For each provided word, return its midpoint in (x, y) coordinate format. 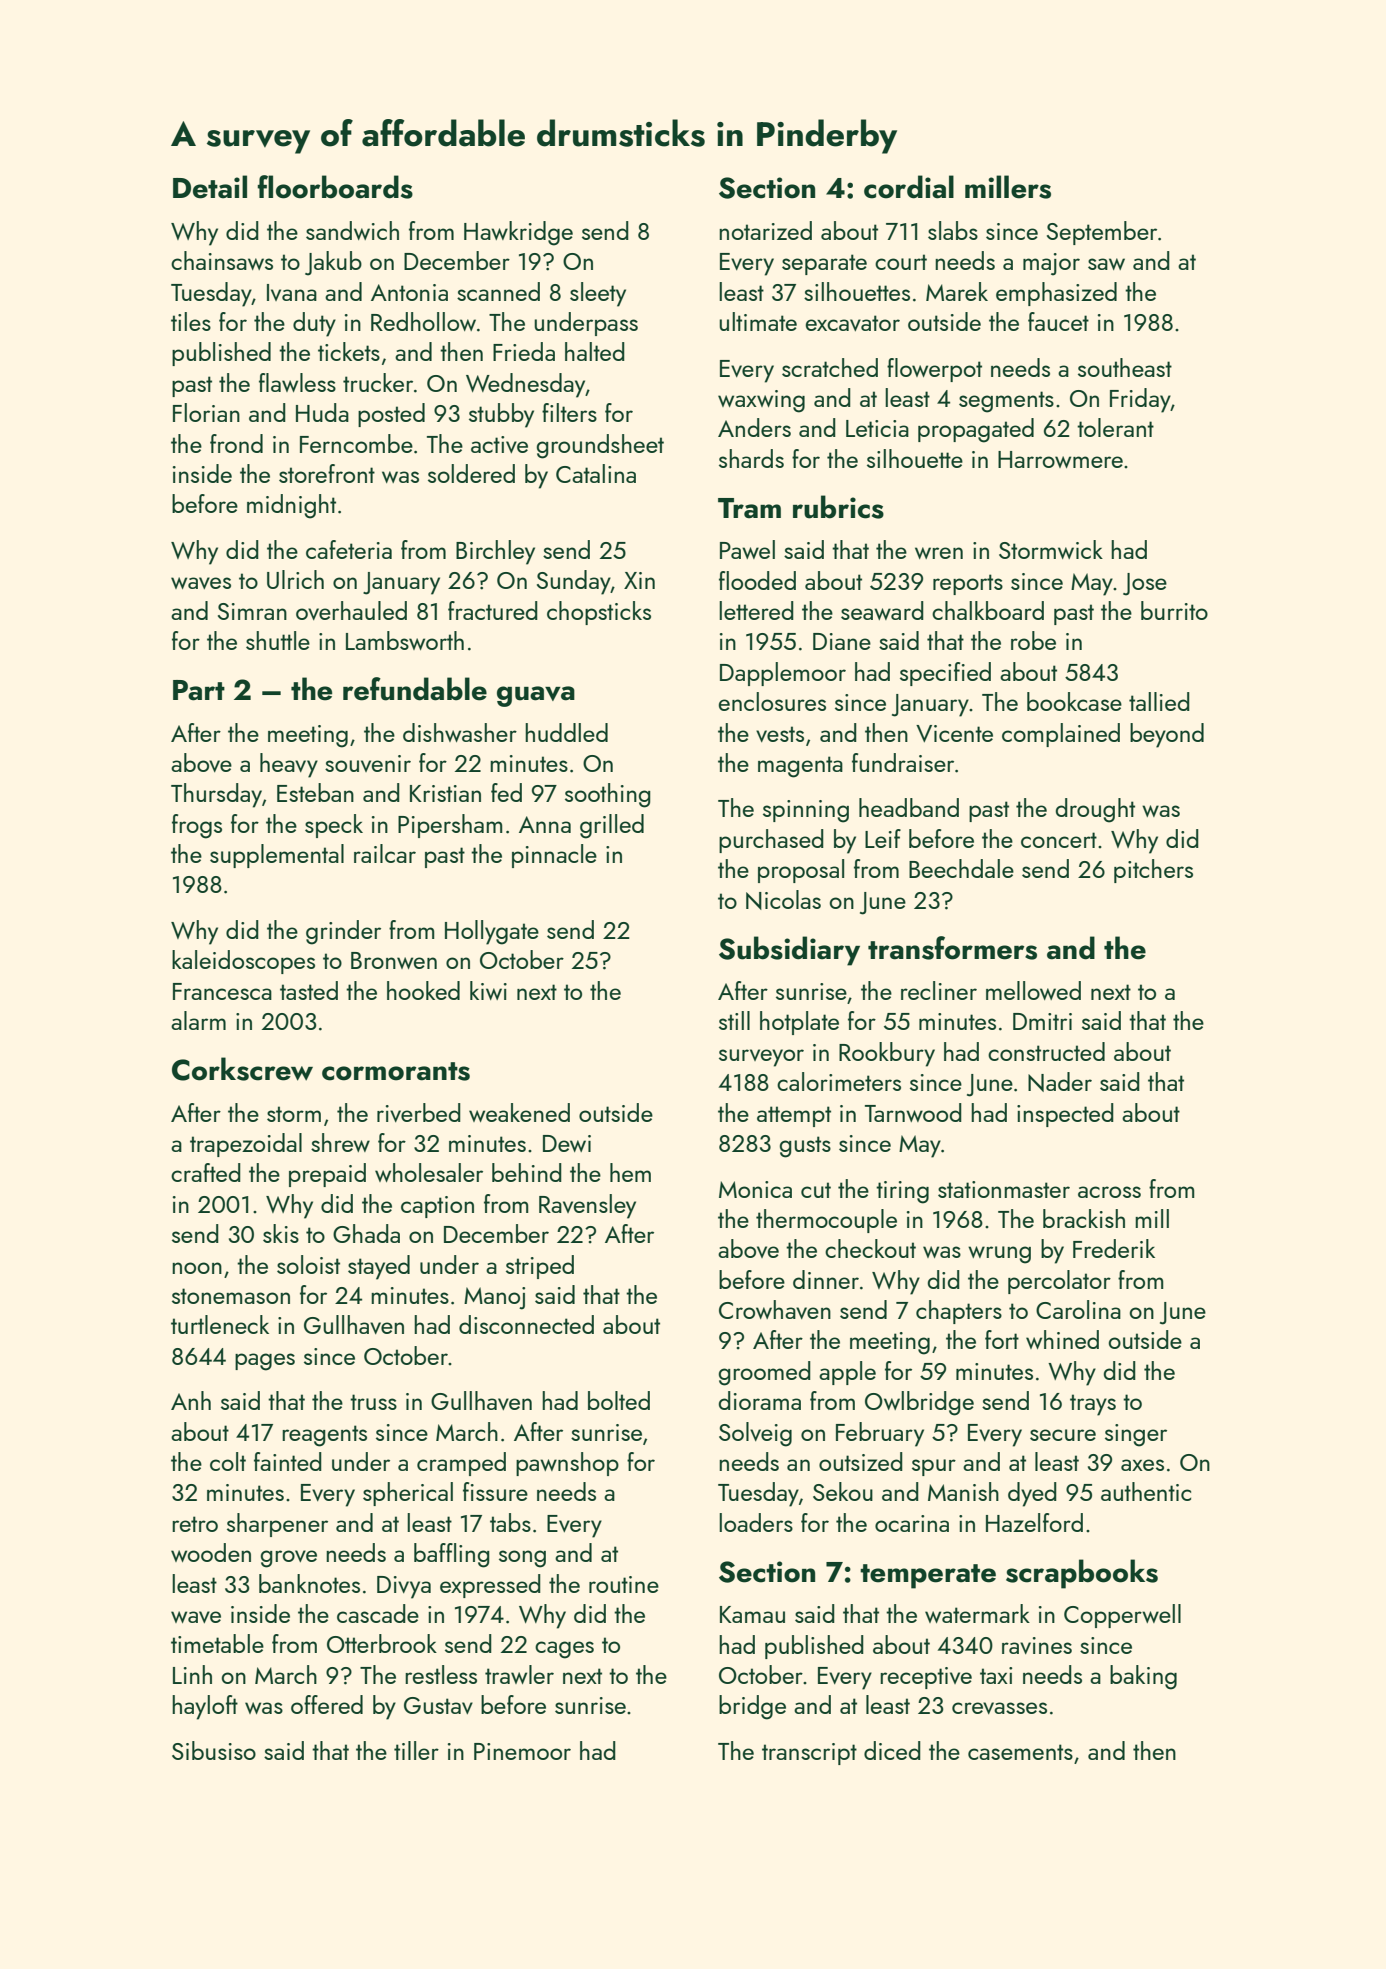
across (1109, 1192)
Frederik (1114, 1248)
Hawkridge (518, 233)
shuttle (278, 640)
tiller (416, 1750)
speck (334, 826)
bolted (619, 1400)
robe (1033, 640)
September (1102, 233)
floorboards (335, 187)
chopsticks (599, 613)
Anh (191, 1400)
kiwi (488, 990)
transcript (809, 1754)
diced (892, 1750)
